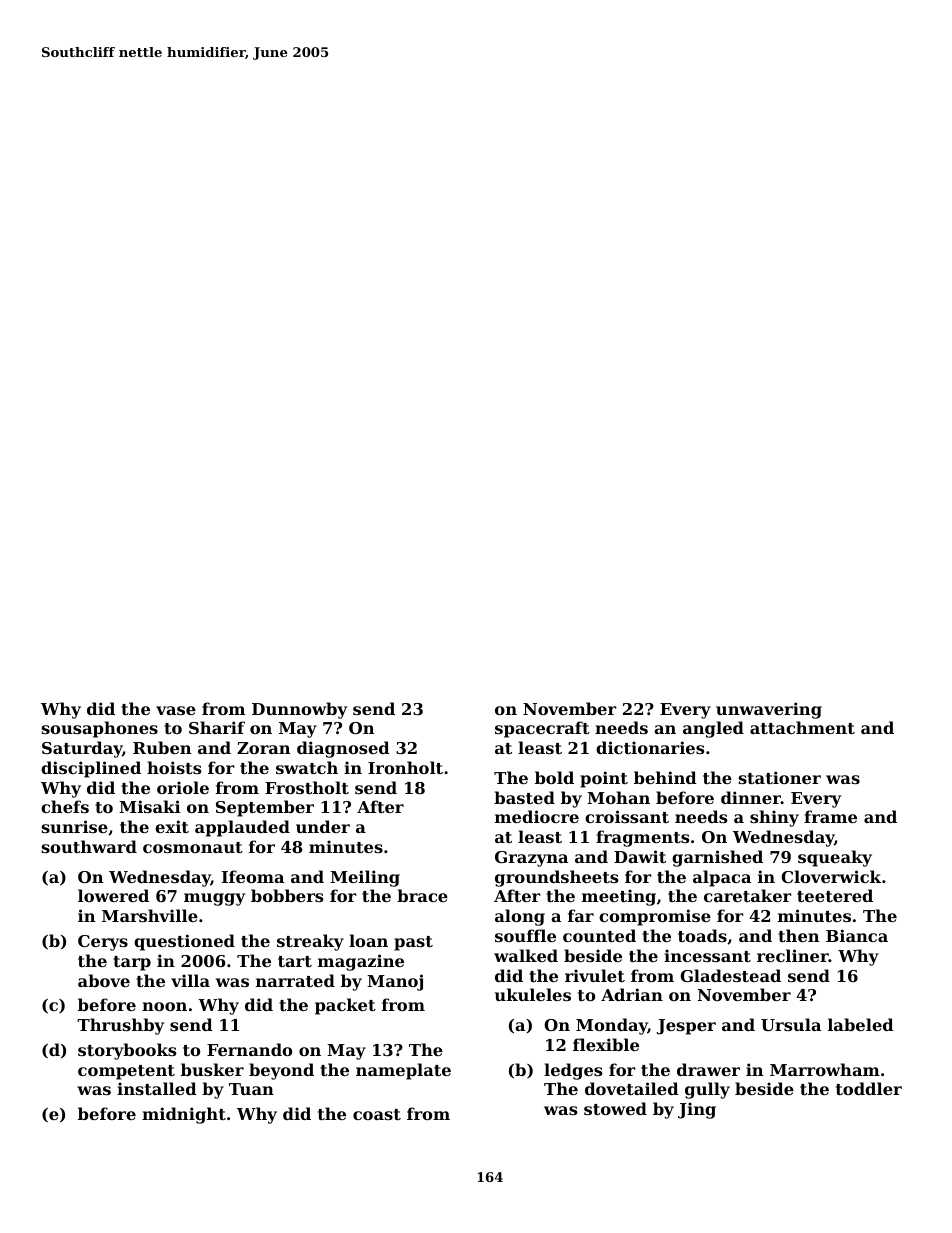  What do you see at coordinates (368, 940) in the screenshot?
I see `loan` at bounding box center [368, 940].
